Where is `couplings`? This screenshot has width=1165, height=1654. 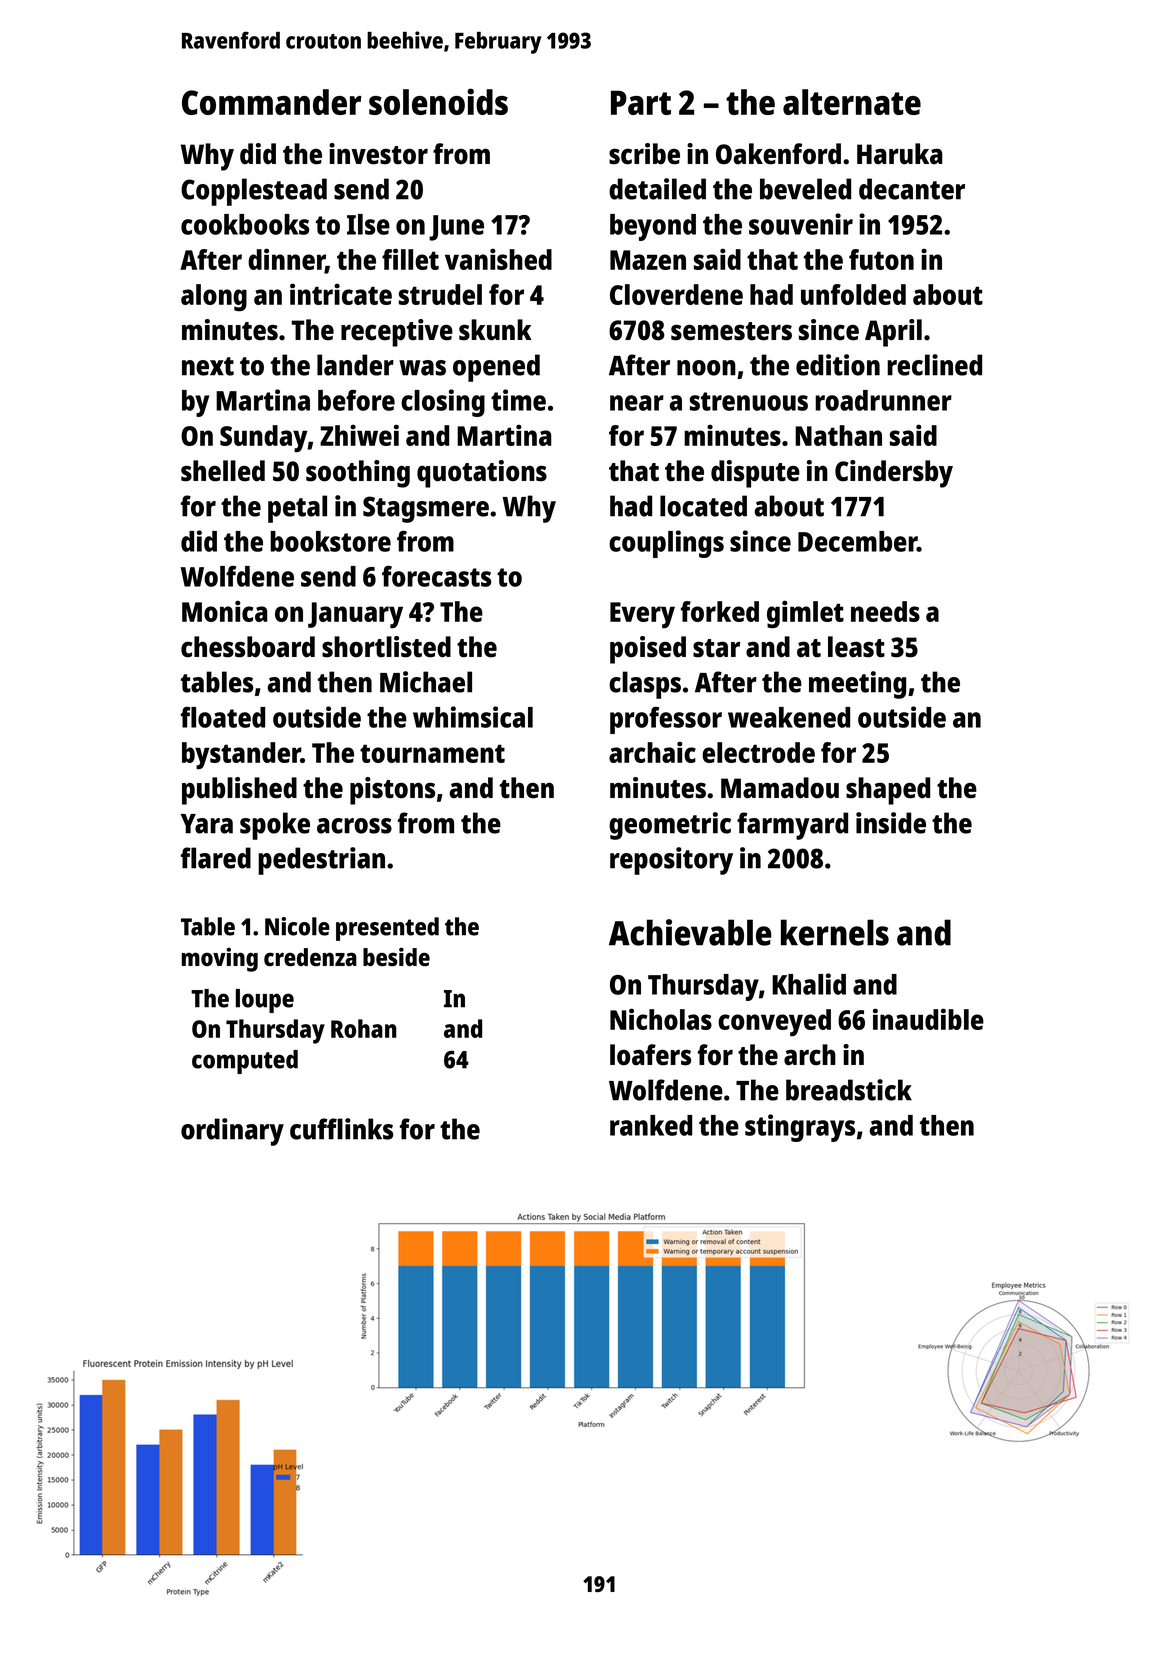
couplings is located at coordinates (666, 544).
